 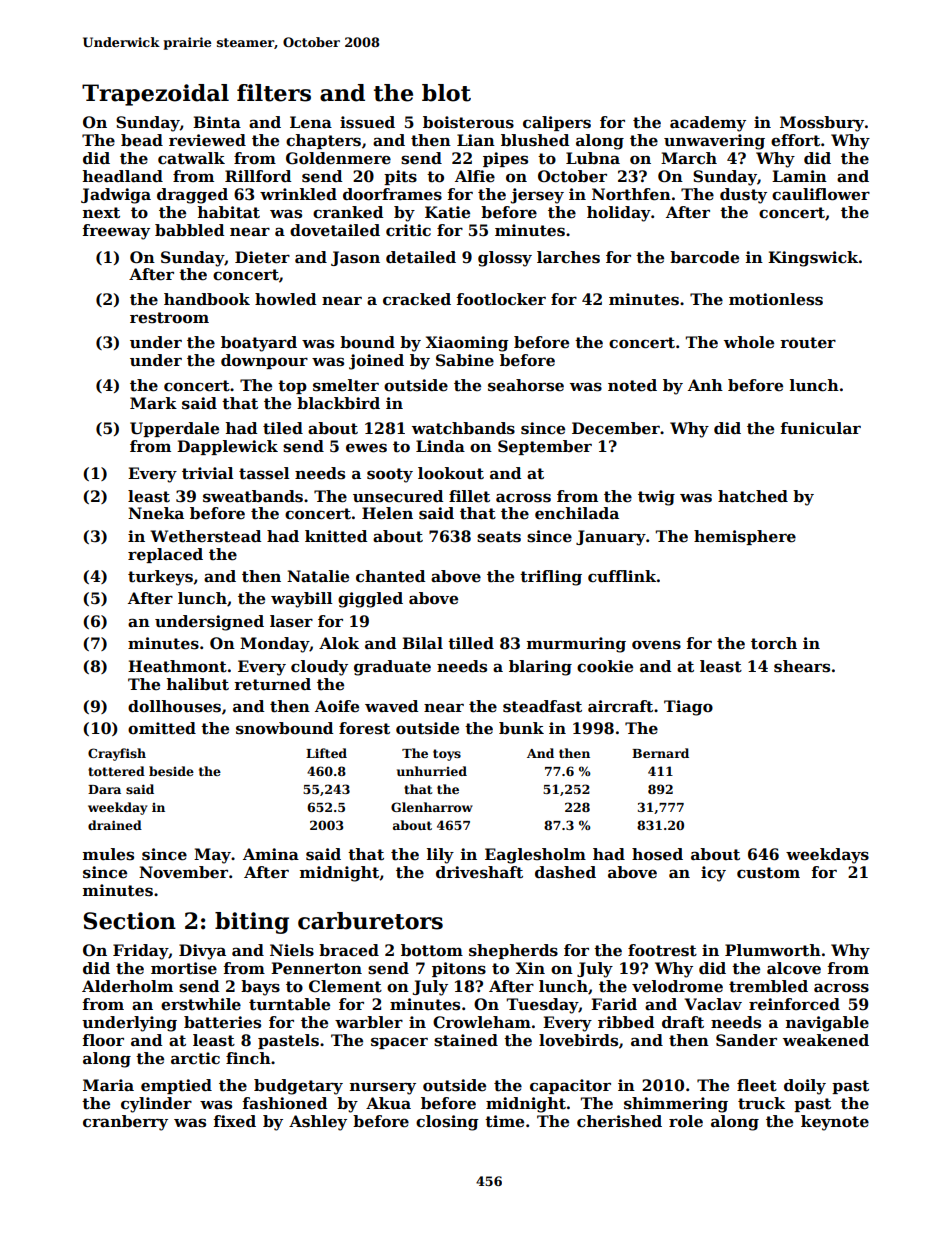 I want to click on watchbands, so click(x=463, y=428).
